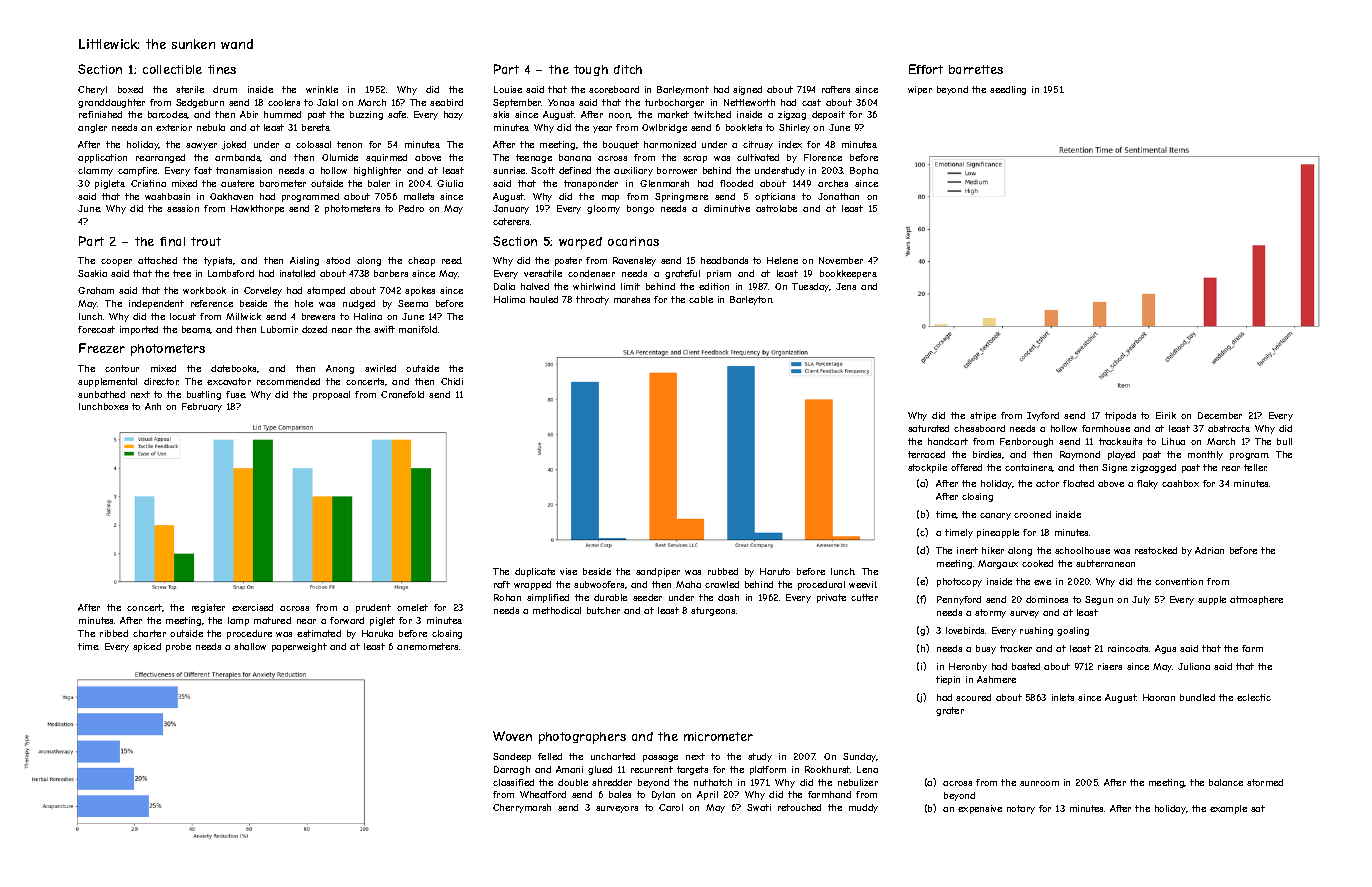 The width and height of the screenshot is (1372, 887). Describe the element at coordinates (122, 368) in the screenshot. I see `contour` at that location.
